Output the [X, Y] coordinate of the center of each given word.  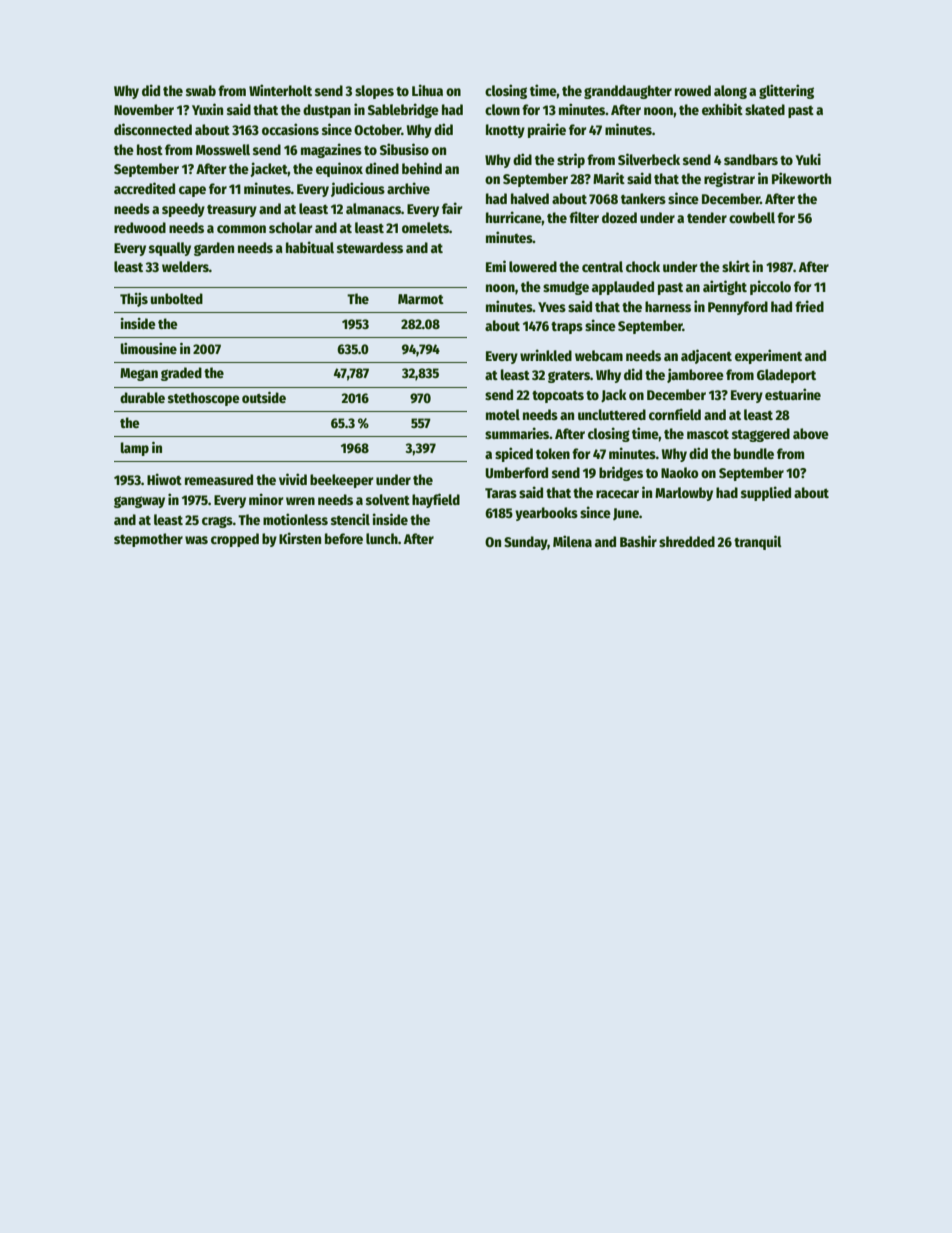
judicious [358, 189]
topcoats [558, 397]
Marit [609, 178]
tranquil [758, 542]
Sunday [526, 543]
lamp [135, 449]
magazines [331, 150]
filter [584, 217]
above [811, 433]
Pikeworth [801, 178]
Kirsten [300, 538]
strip [571, 160]
